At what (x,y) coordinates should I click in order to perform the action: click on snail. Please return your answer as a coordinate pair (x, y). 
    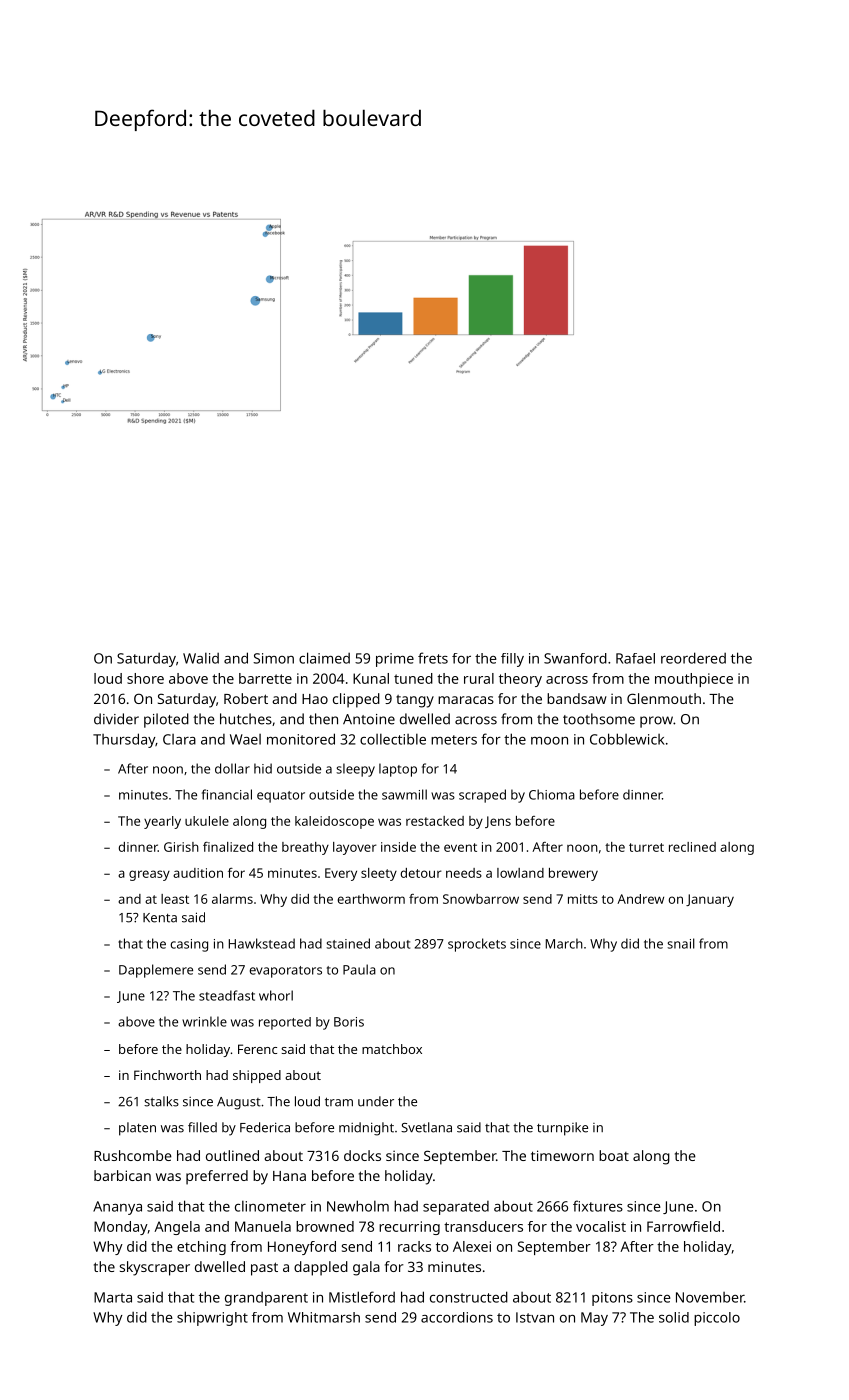
    Looking at the image, I should click on (681, 943).
